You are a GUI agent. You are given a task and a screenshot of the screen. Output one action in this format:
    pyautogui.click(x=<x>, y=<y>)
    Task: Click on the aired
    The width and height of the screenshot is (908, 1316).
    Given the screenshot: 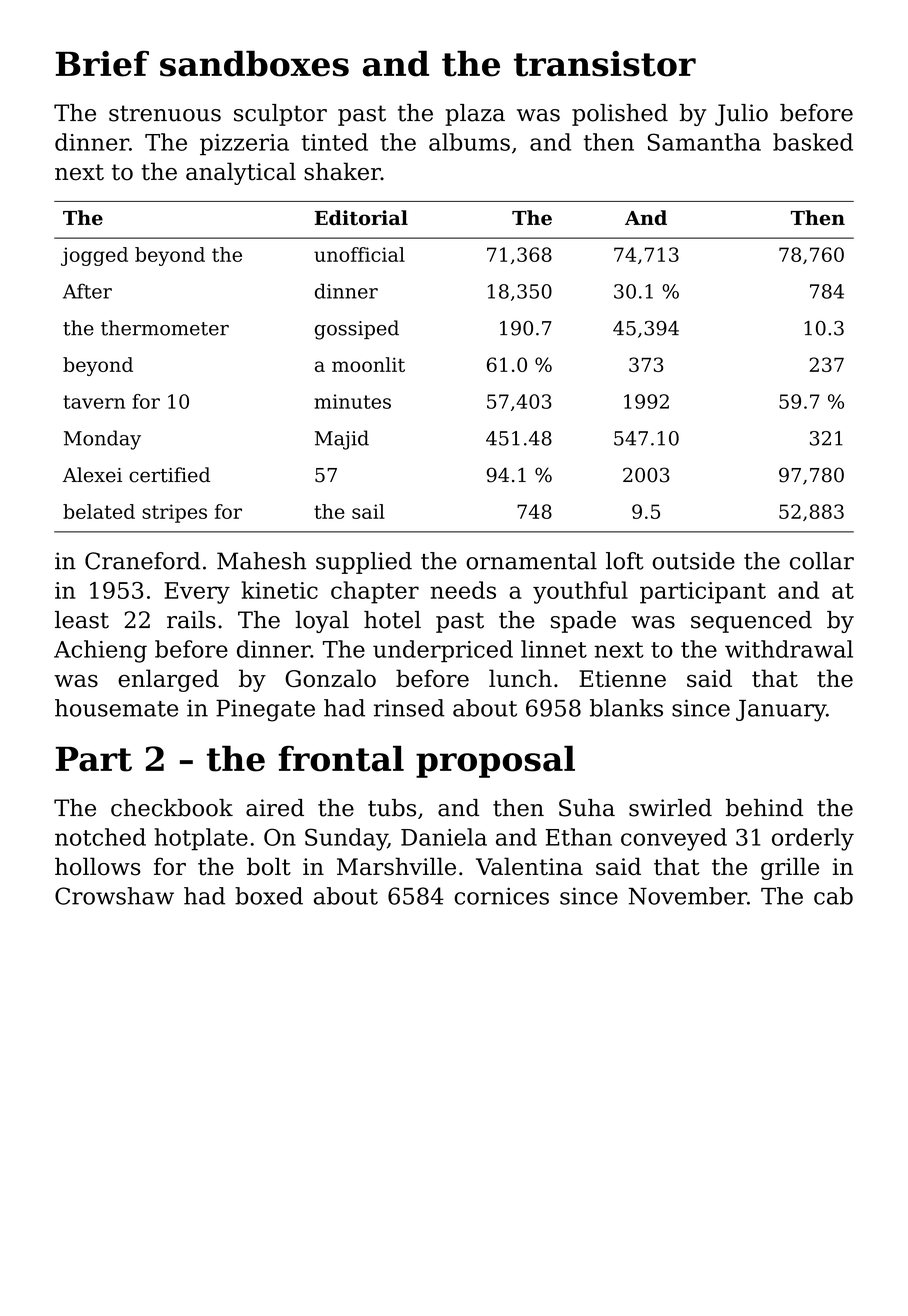 What is the action you would take?
    pyautogui.click(x=275, y=808)
